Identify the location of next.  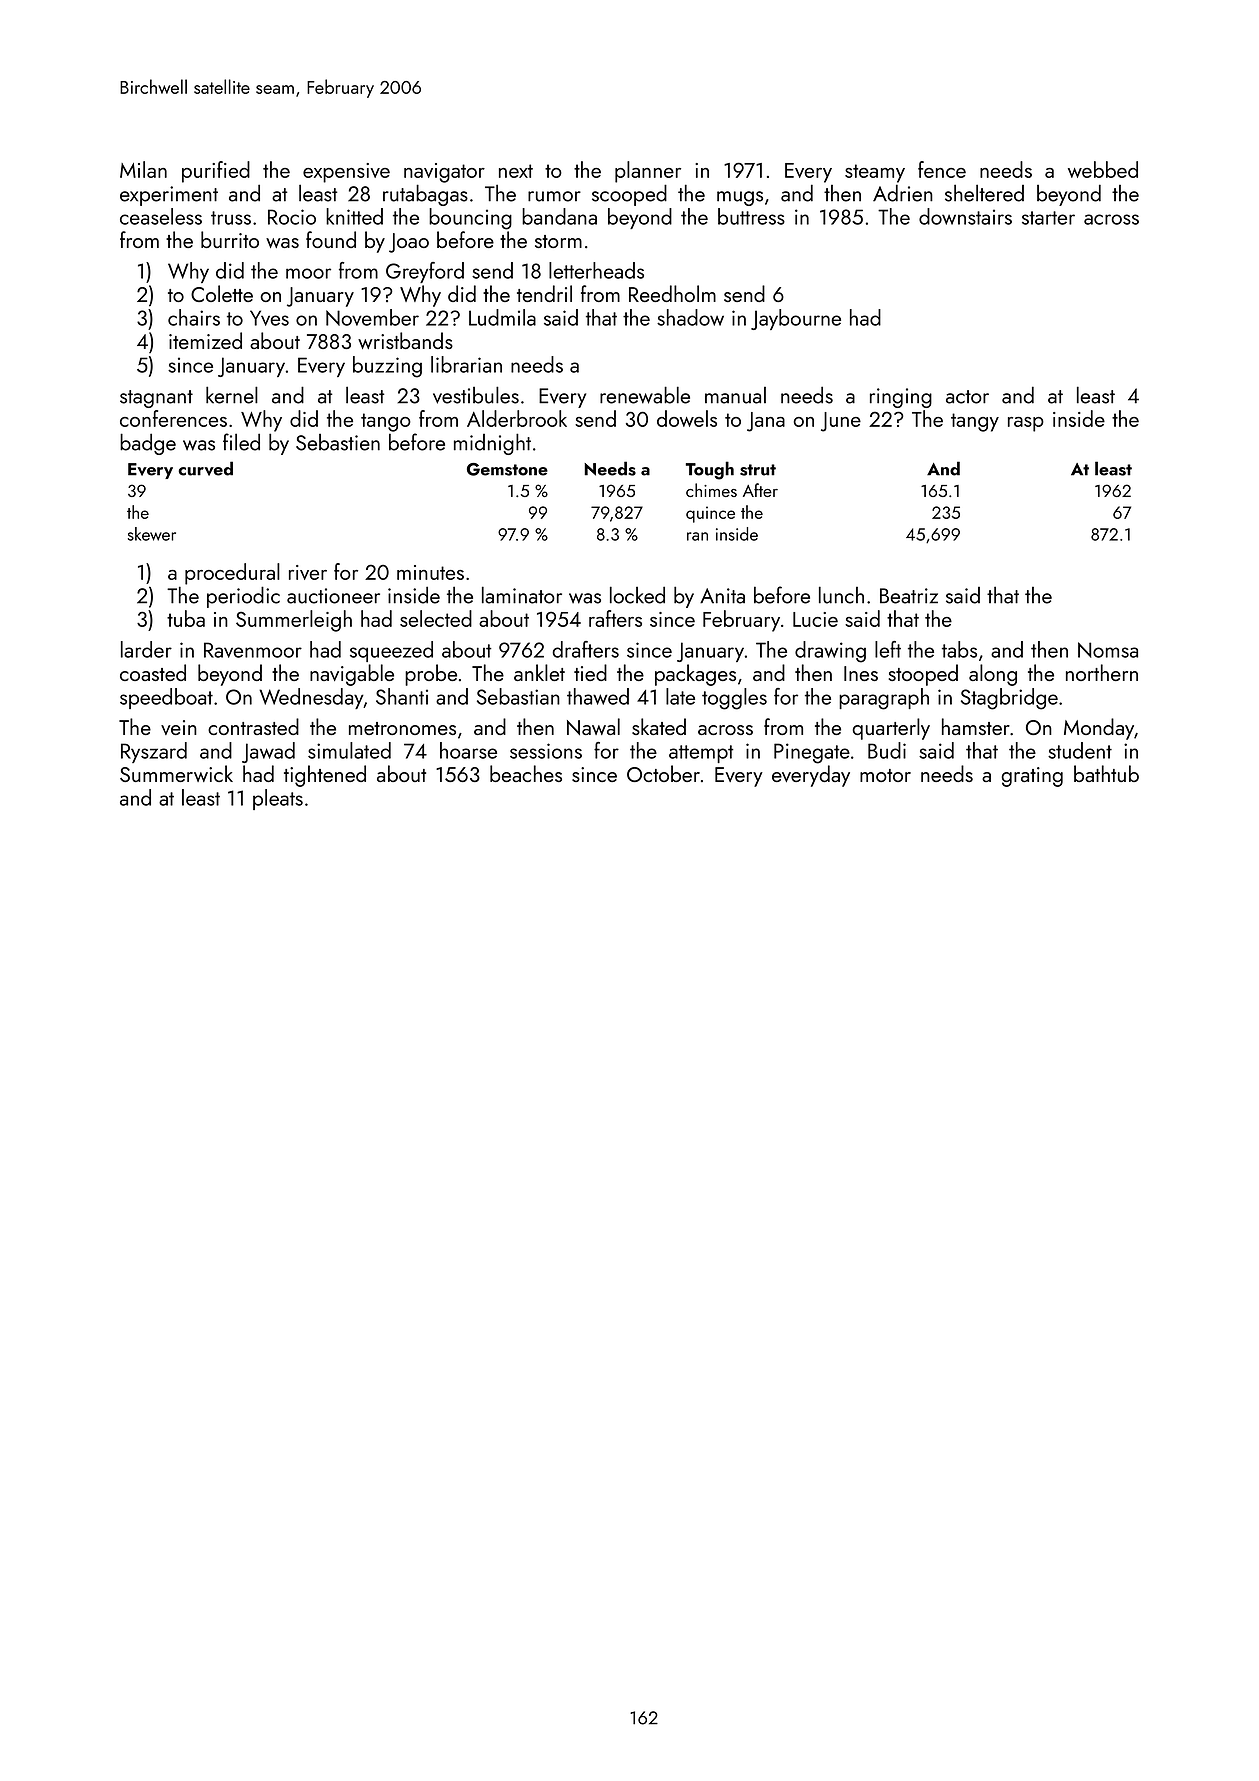
(516, 171).
